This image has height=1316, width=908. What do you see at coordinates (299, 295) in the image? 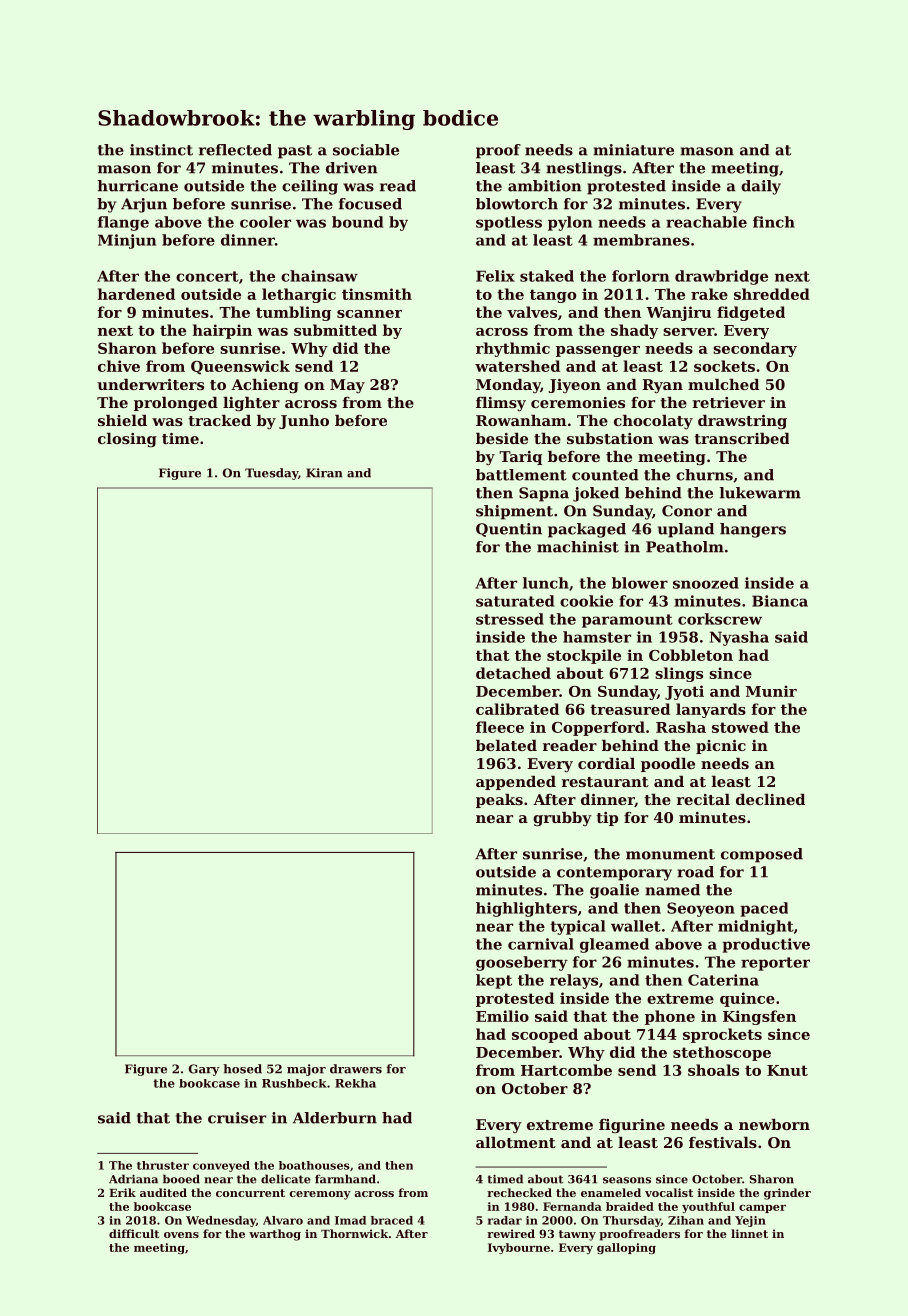
I see `lethargic` at bounding box center [299, 295].
